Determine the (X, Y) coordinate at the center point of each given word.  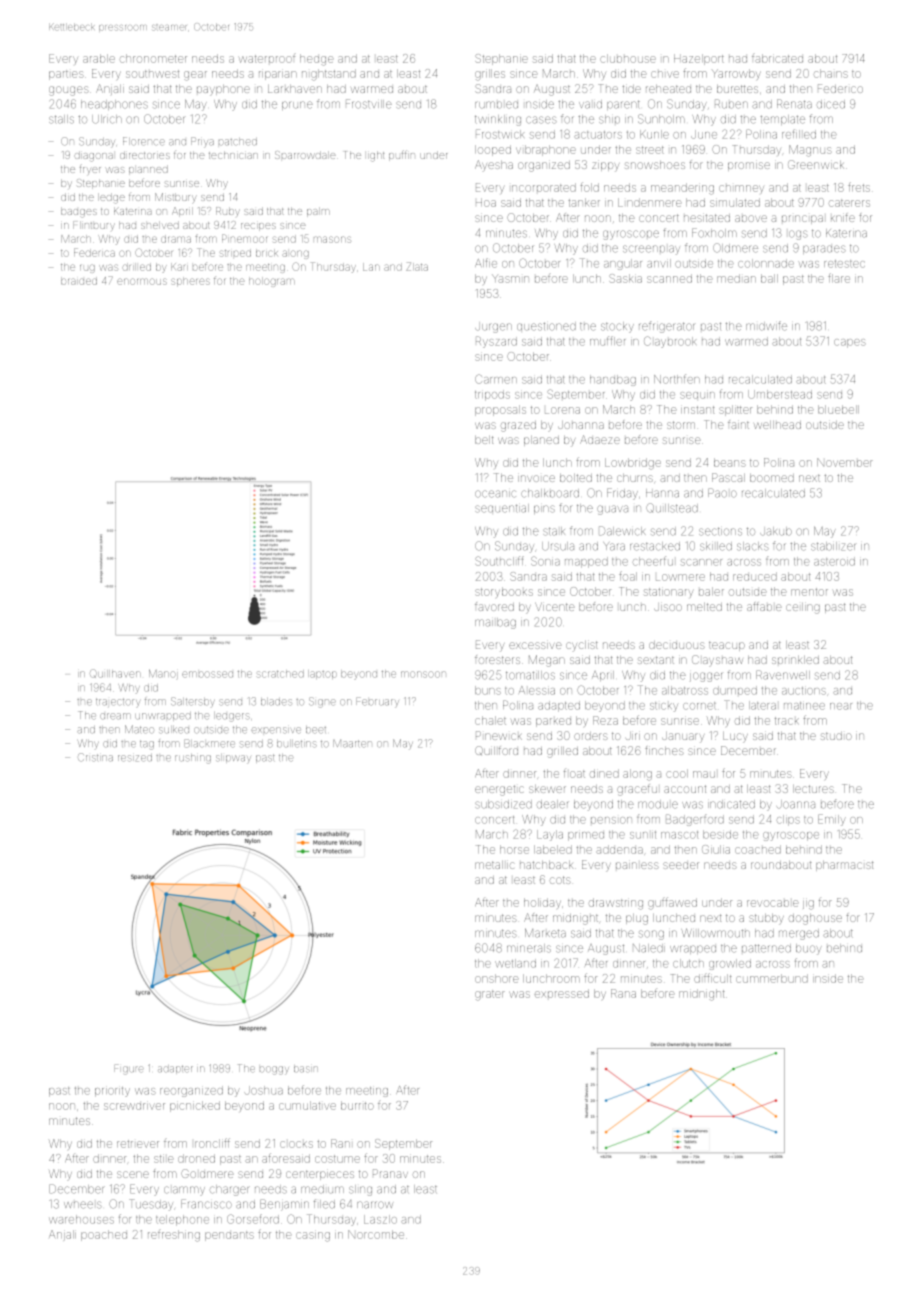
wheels (83, 1205)
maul (704, 774)
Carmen (496, 379)
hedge (317, 60)
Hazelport (699, 59)
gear (195, 76)
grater (490, 996)
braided (79, 281)
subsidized (503, 804)
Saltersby (193, 701)
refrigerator (666, 327)
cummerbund (772, 978)
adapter (175, 1069)
